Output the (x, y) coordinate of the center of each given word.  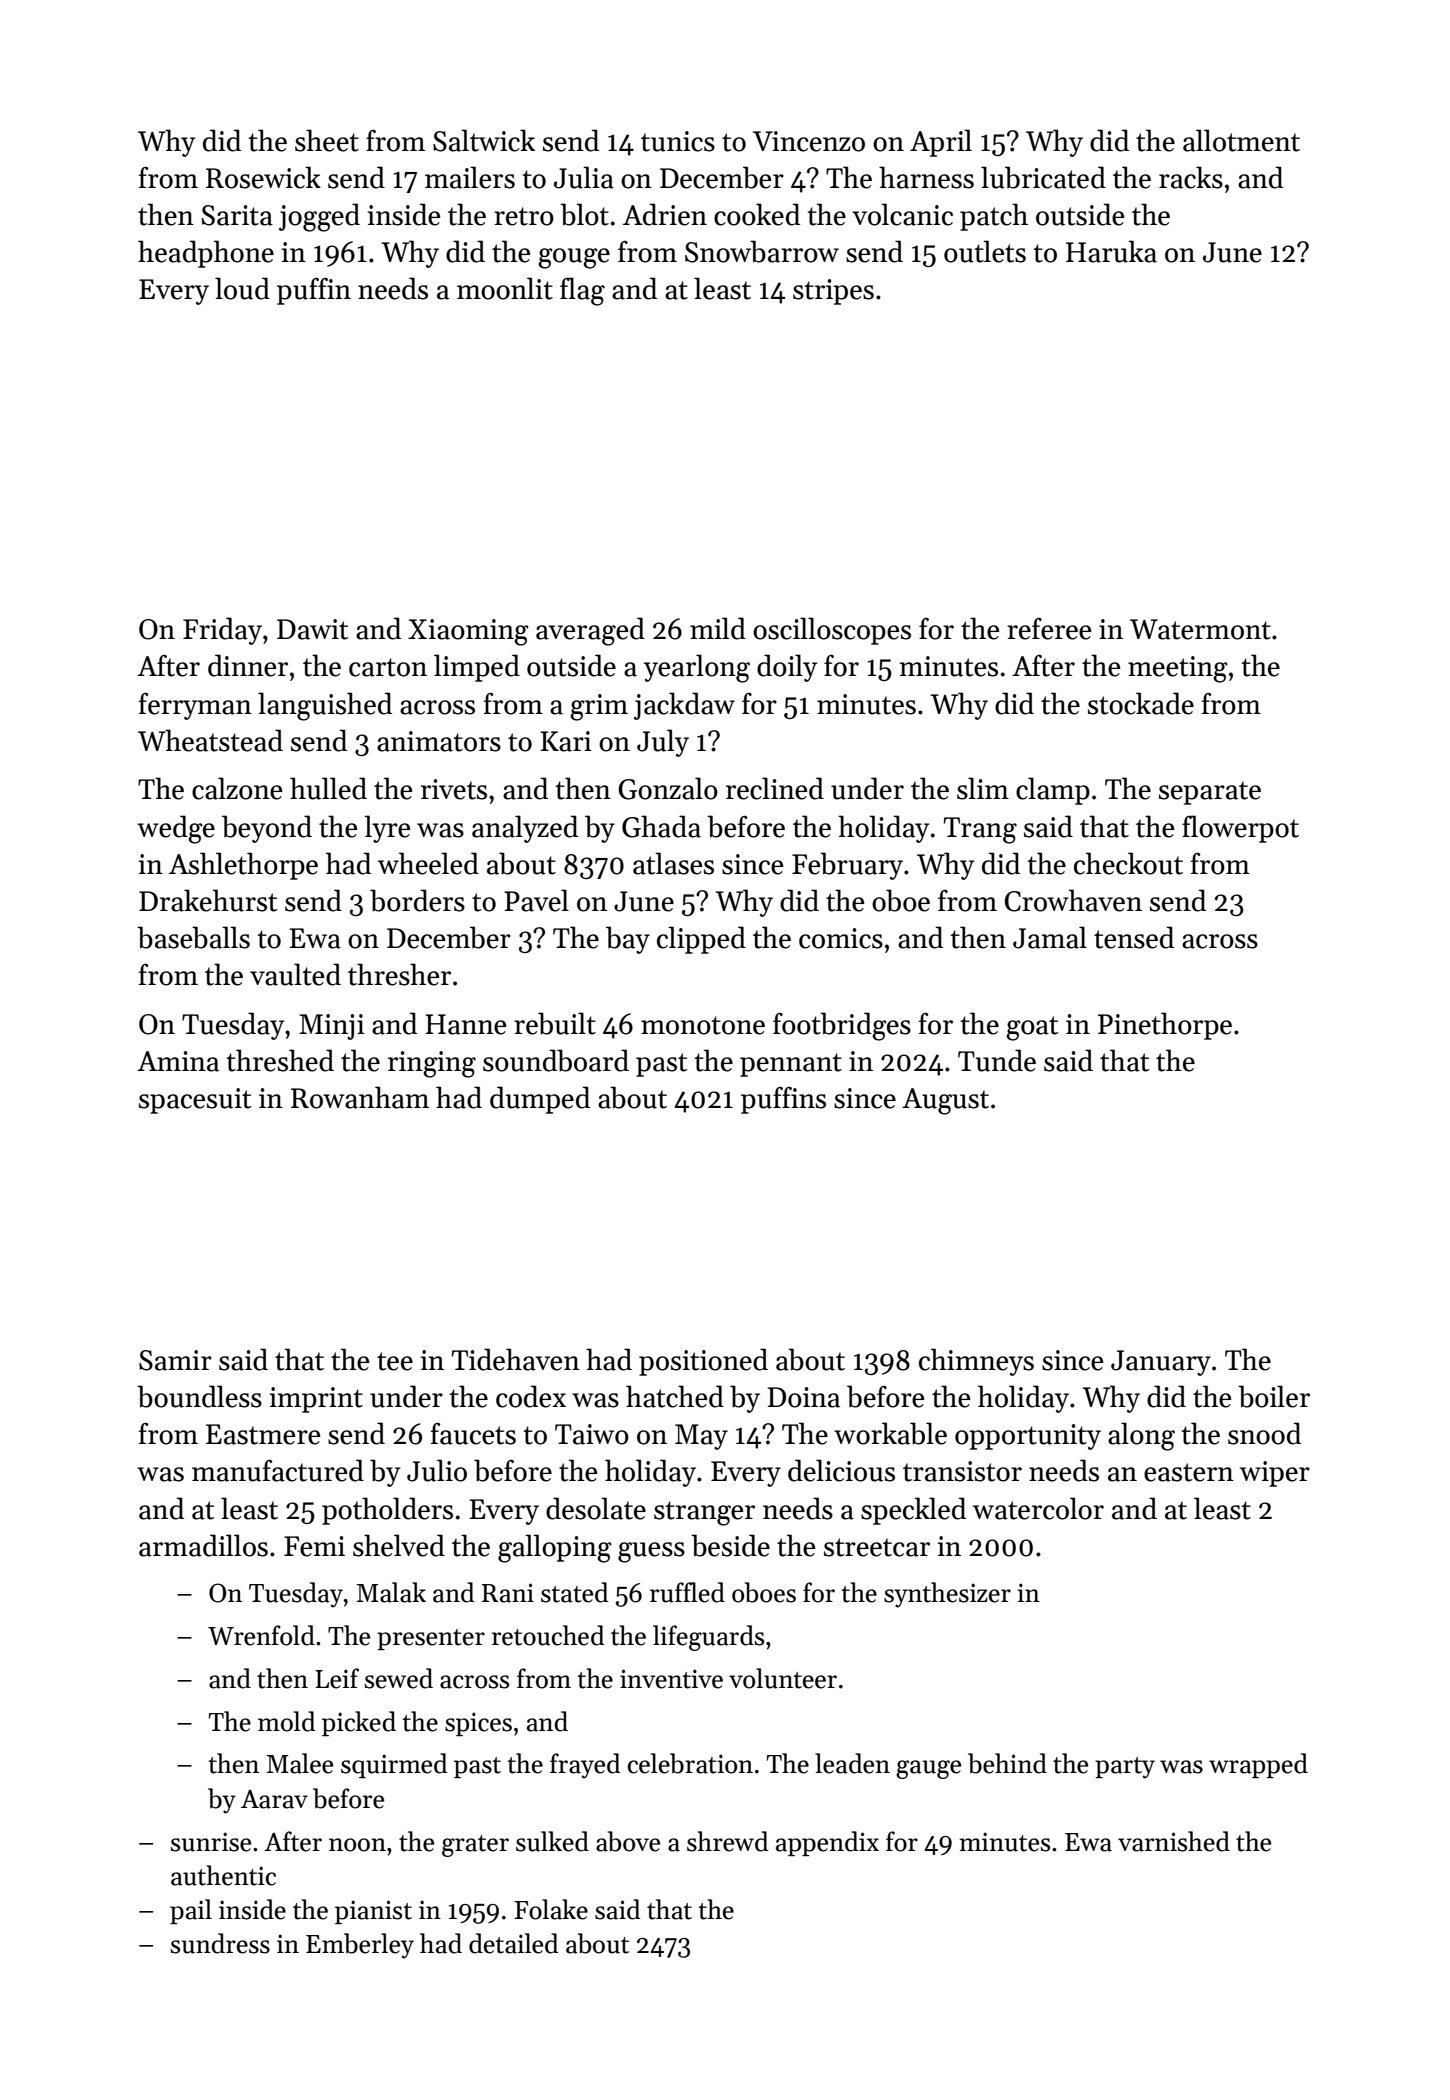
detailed (514, 1943)
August (945, 1101)
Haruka (1111, 251)
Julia (584, 177)
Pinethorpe (1165, 1026)
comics (841, 938)
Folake (551, 1909)
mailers (470, 177)
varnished (1174, 1841)
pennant (791, 1065)
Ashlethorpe (243, 866)
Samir (175, 1360)
